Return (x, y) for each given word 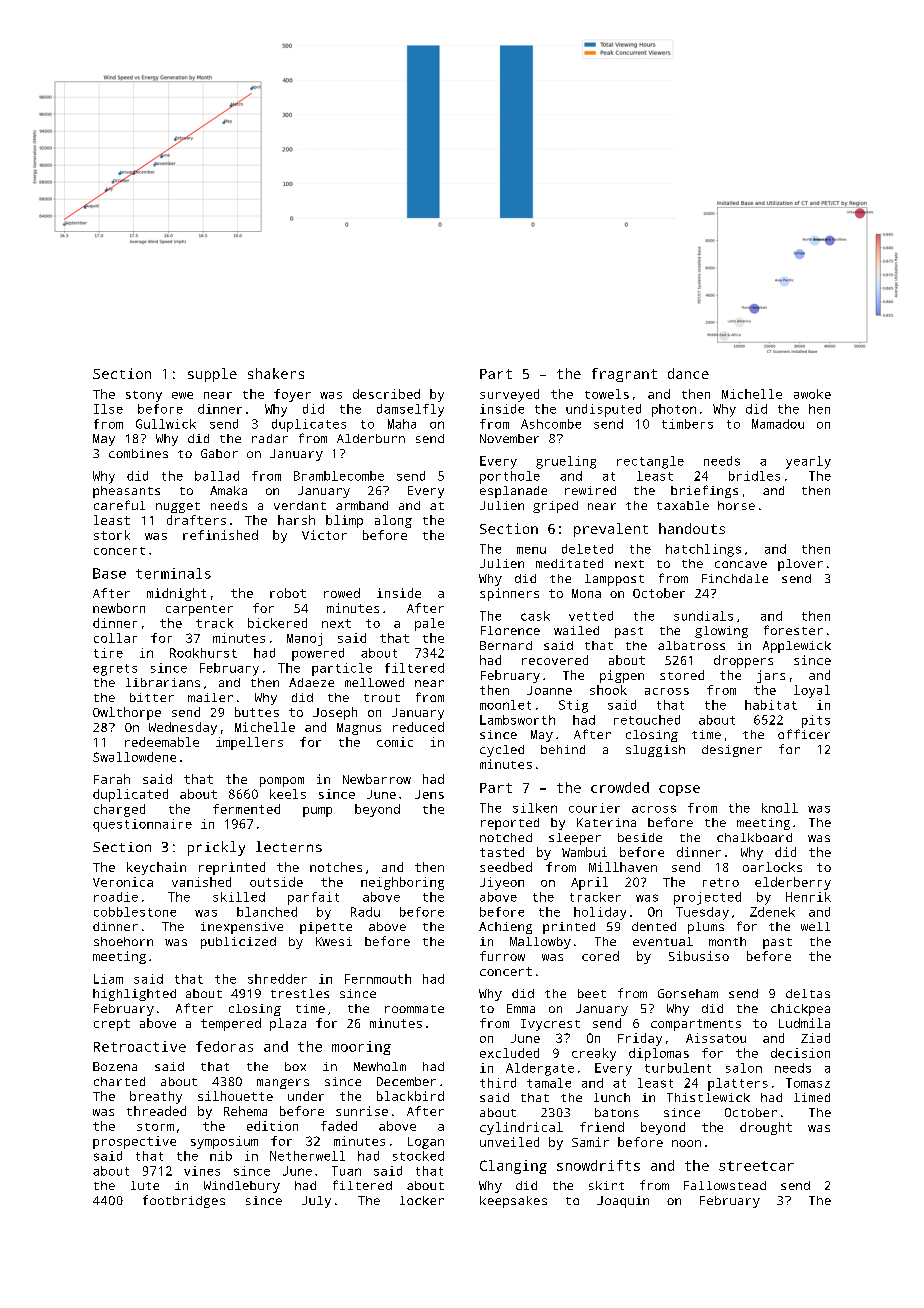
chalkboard (754, 837)
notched (506, 837)
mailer (210, 697)
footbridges (184, 1201)
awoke (812, 394)
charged (119, 810)
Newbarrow (377, 779)
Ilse (108, 409)
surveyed (509, 395)
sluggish (655, 751)
